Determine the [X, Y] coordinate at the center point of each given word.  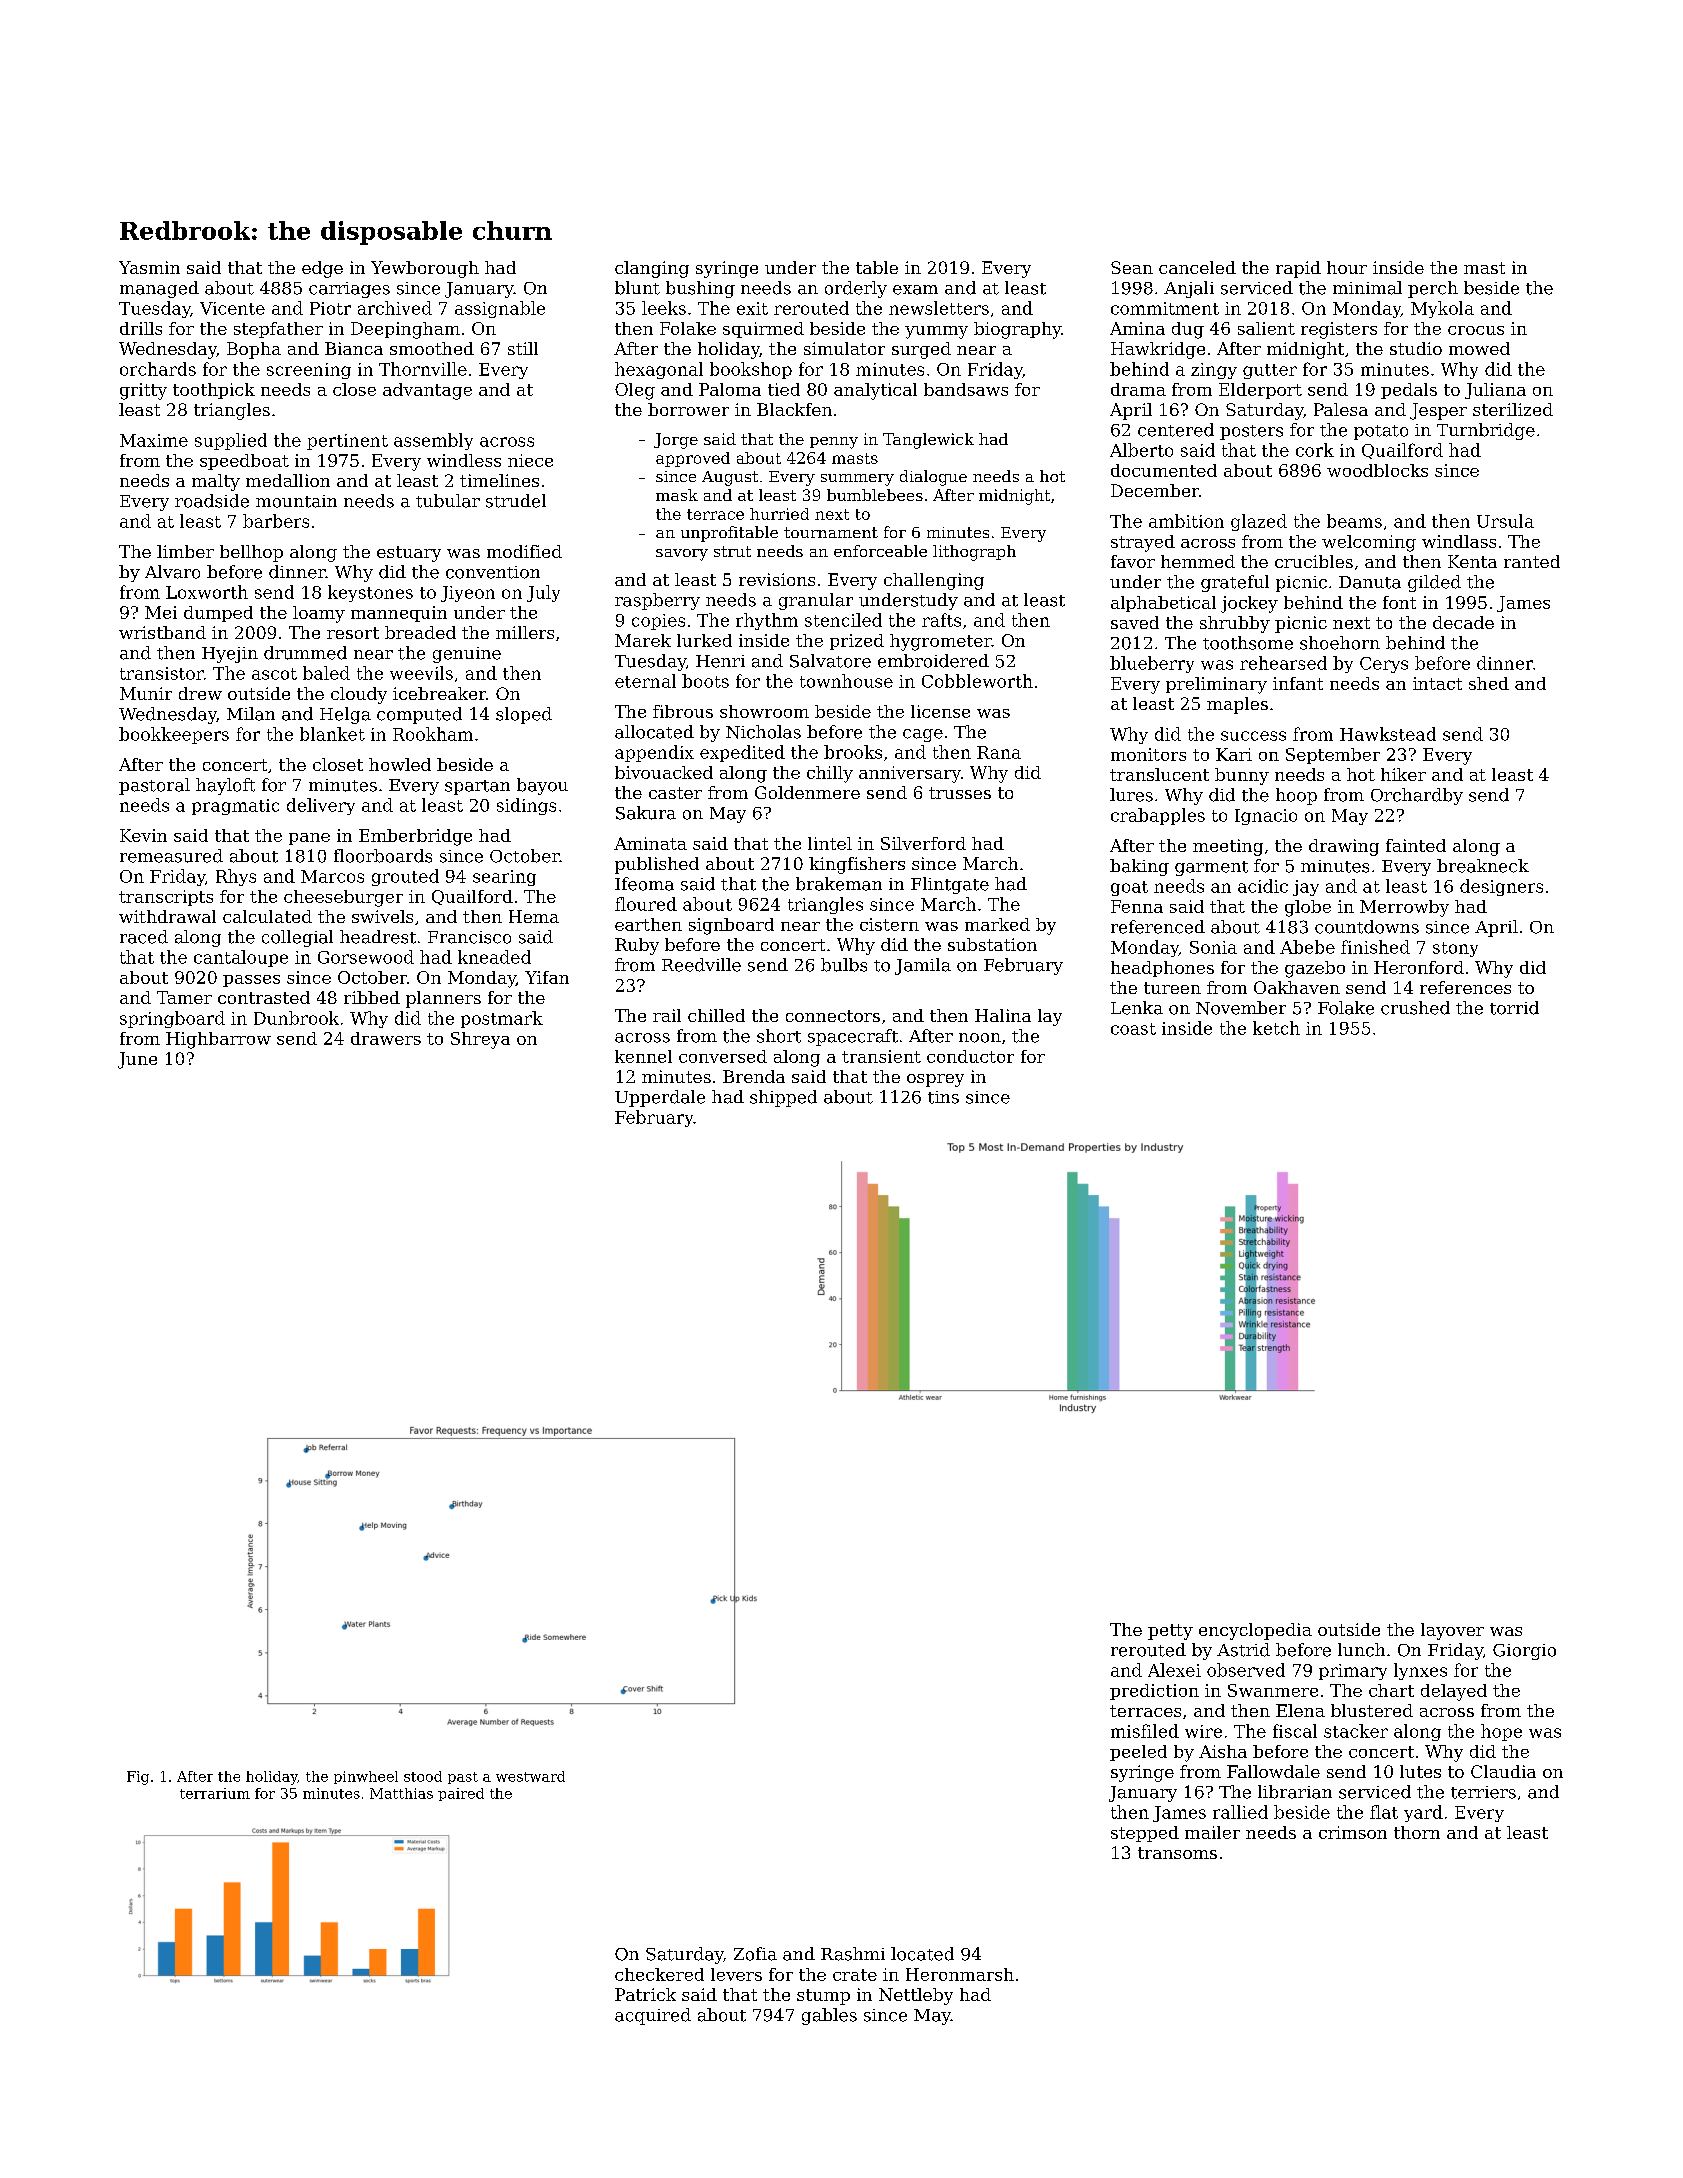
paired [461, 1794]
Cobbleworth [977, 681]
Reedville [701, 965]
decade [1463, 622]
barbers [276, 521]
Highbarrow [218, 1040]
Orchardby [1417, 796]
